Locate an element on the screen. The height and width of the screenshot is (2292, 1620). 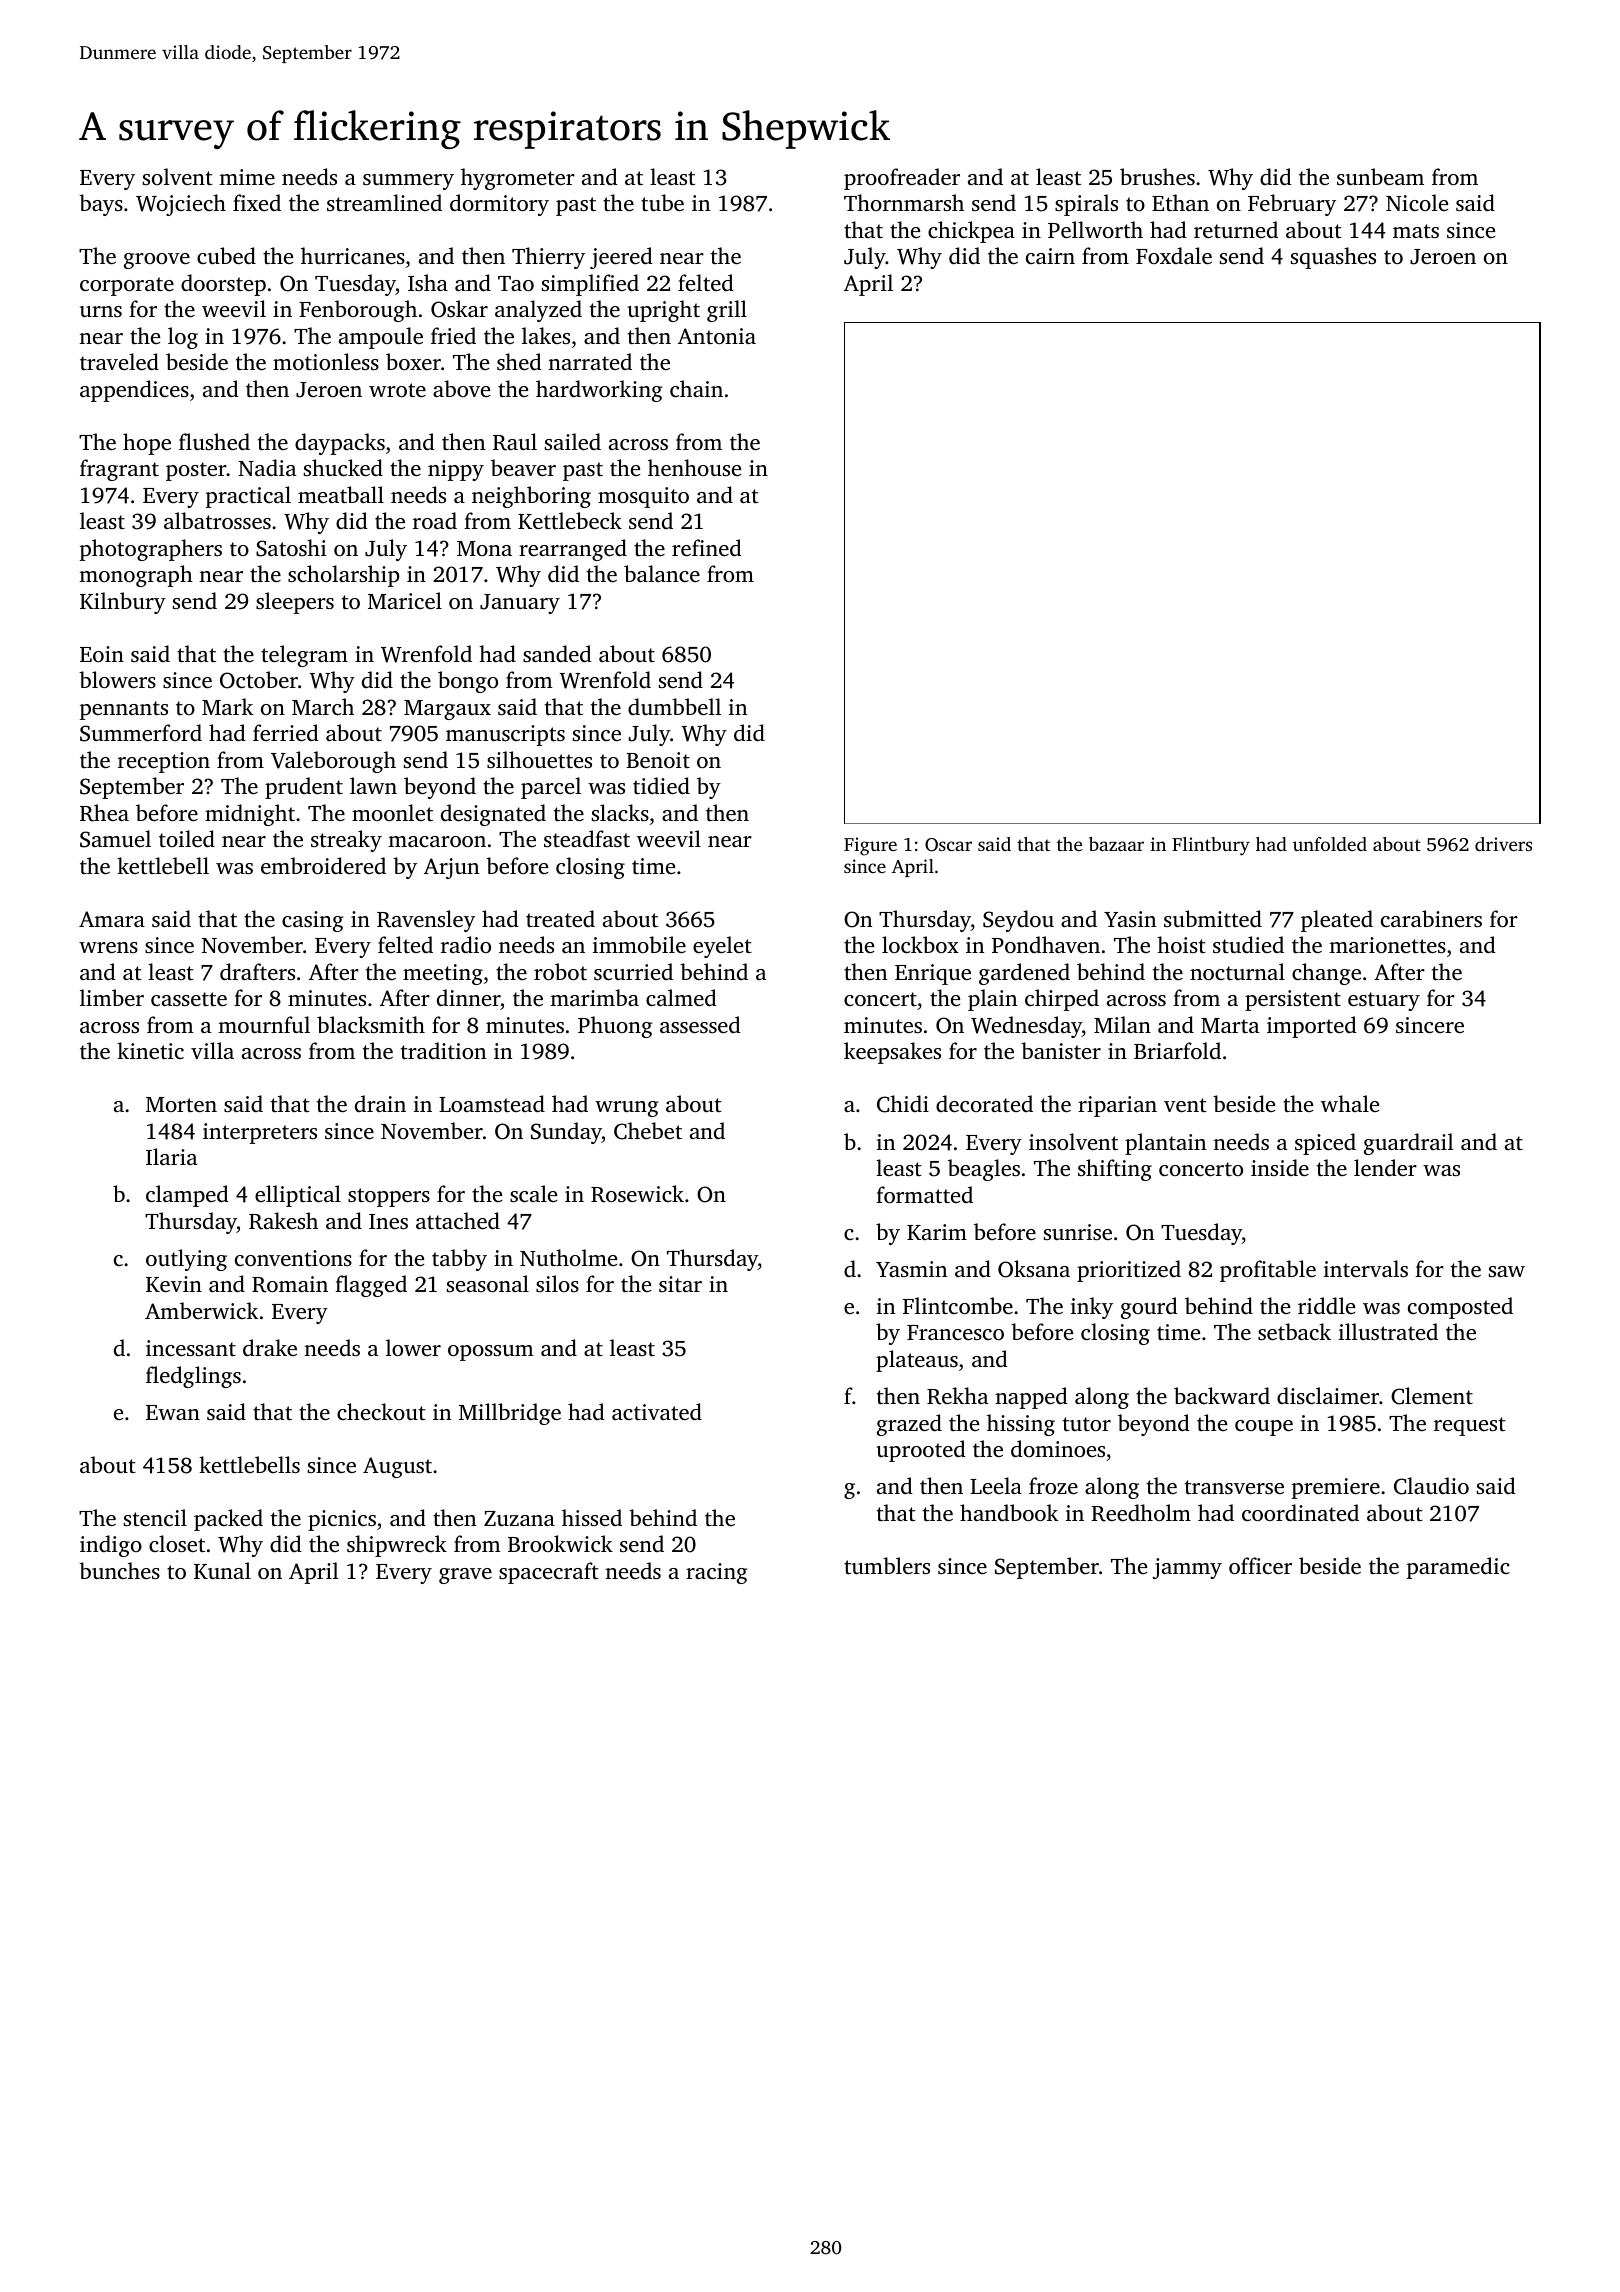
silos is located at coordinates (557, 1283).
